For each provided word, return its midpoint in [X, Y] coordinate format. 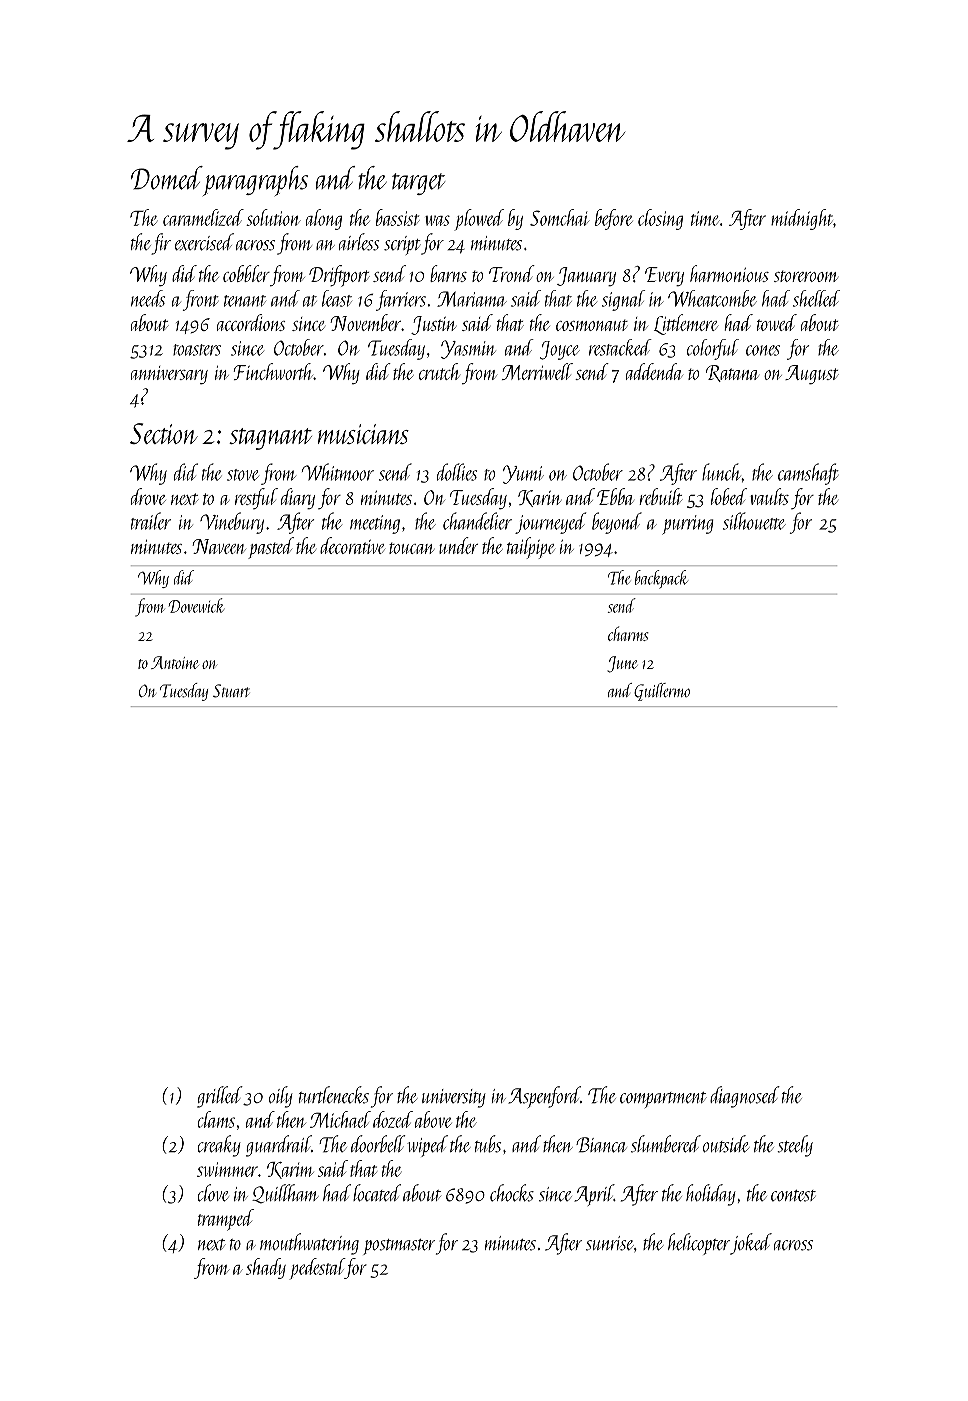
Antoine [175, 662]
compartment [663, 1100]
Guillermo [662, 692]
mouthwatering [309, 1244]
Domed [167, 178]
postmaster [399, 1247]
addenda [654, 371]
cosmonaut [592, 325]
